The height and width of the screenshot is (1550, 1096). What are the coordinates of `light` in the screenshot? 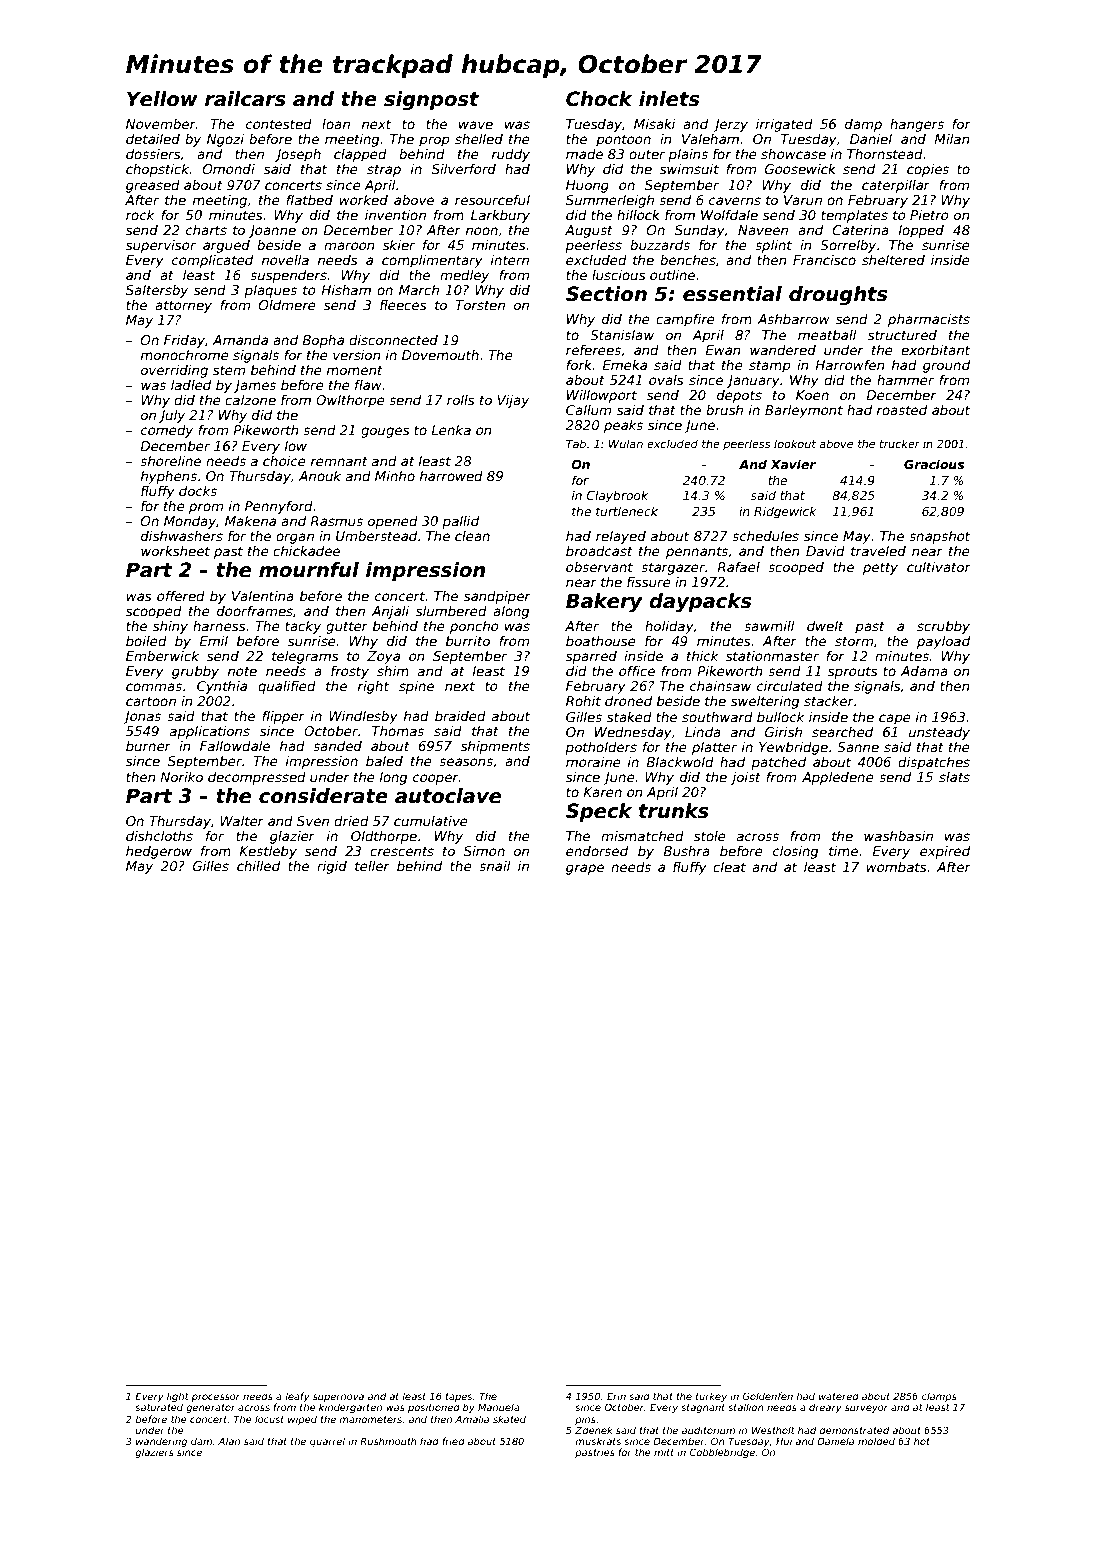 It's located at (178, 1397).
